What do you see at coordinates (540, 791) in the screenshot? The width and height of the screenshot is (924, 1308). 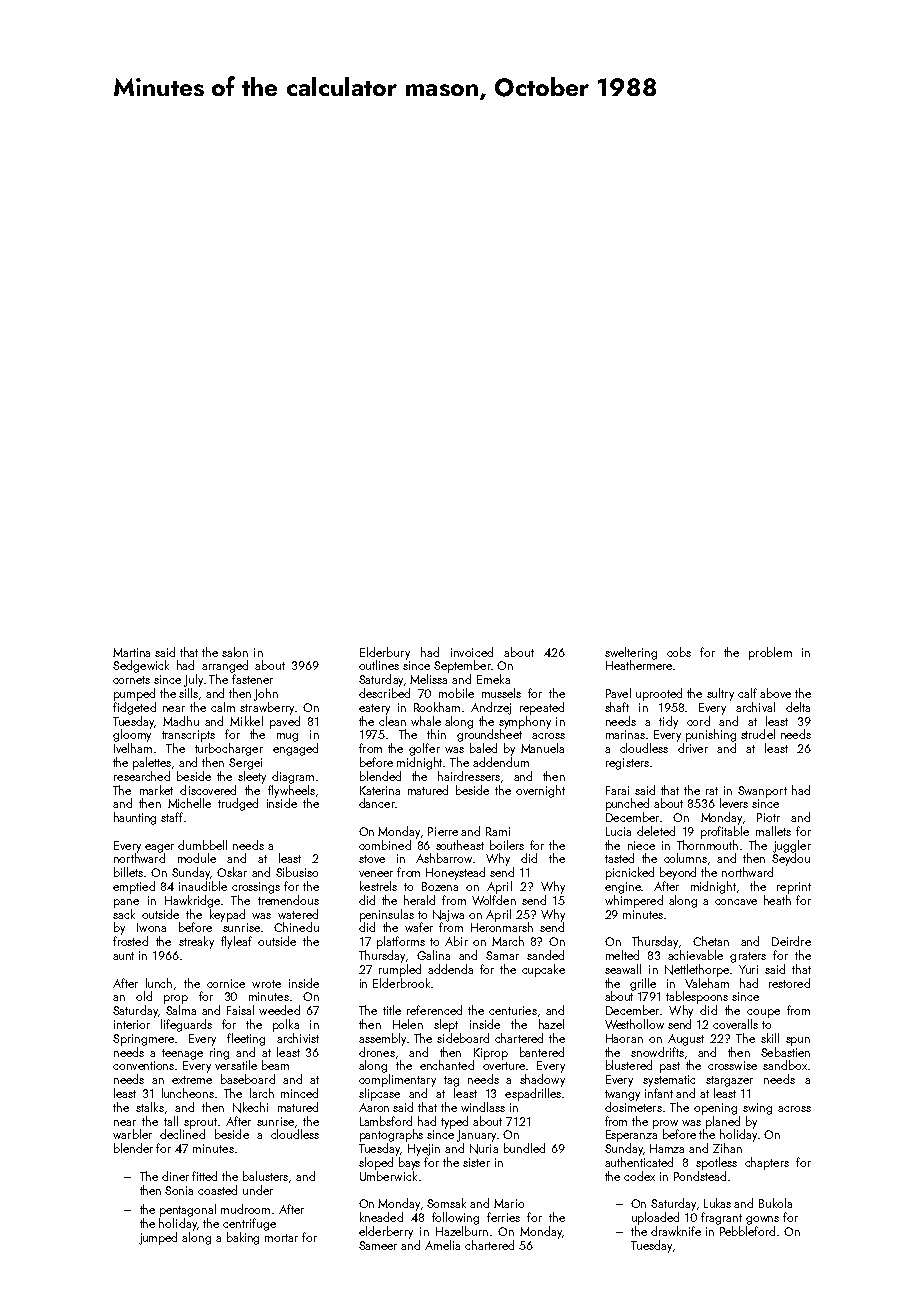 I see `overnight` at bounding box center [540, 791].
